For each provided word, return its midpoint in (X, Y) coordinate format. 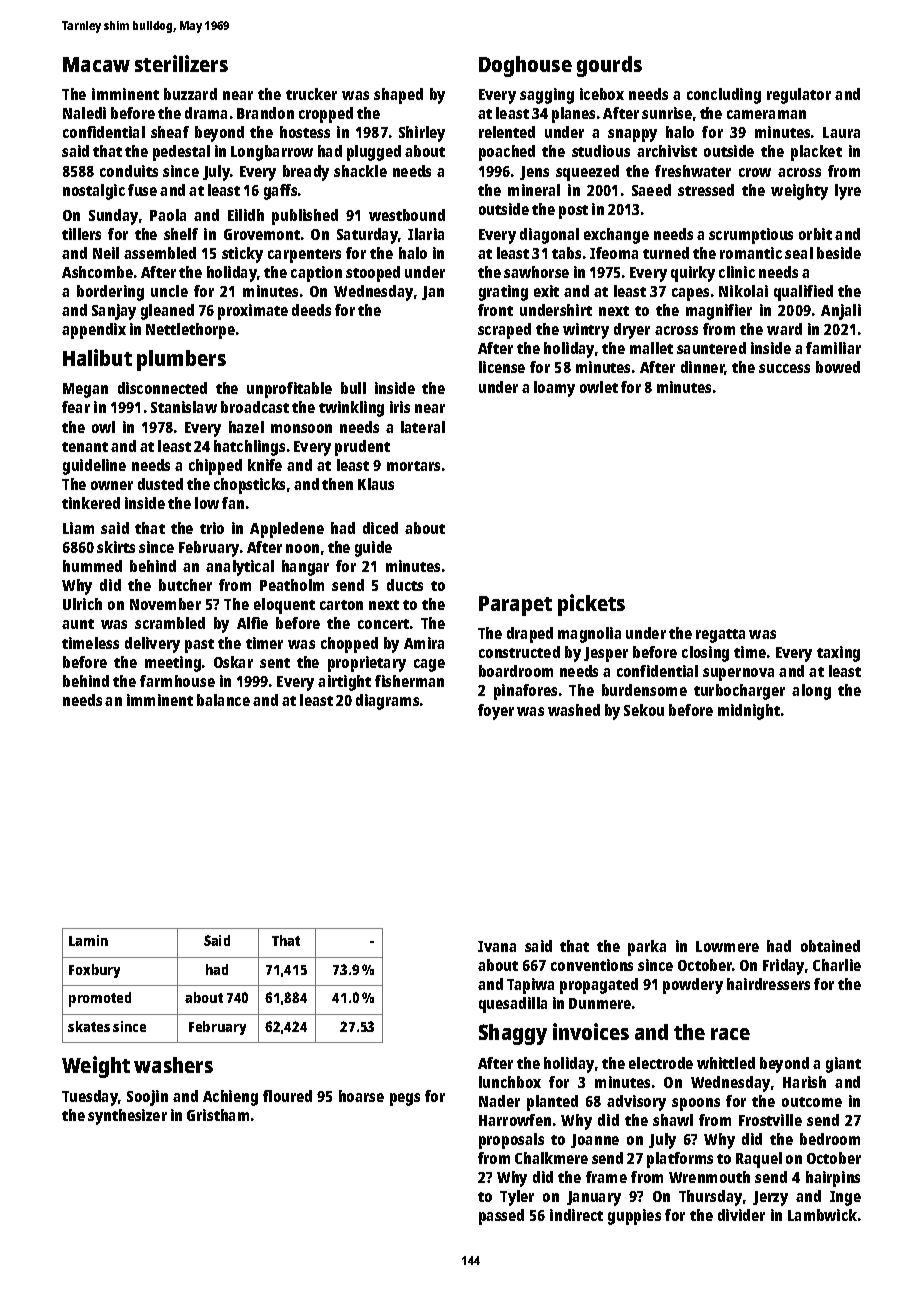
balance (223, 700)
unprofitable (289, 390)
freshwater (693, 171)
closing (705, 654)
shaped (398, 96)
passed (501, 1217)
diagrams (387, 702)
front (495, 310)
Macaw (96, 64)
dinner (703, 368)
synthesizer (127, 1117)
